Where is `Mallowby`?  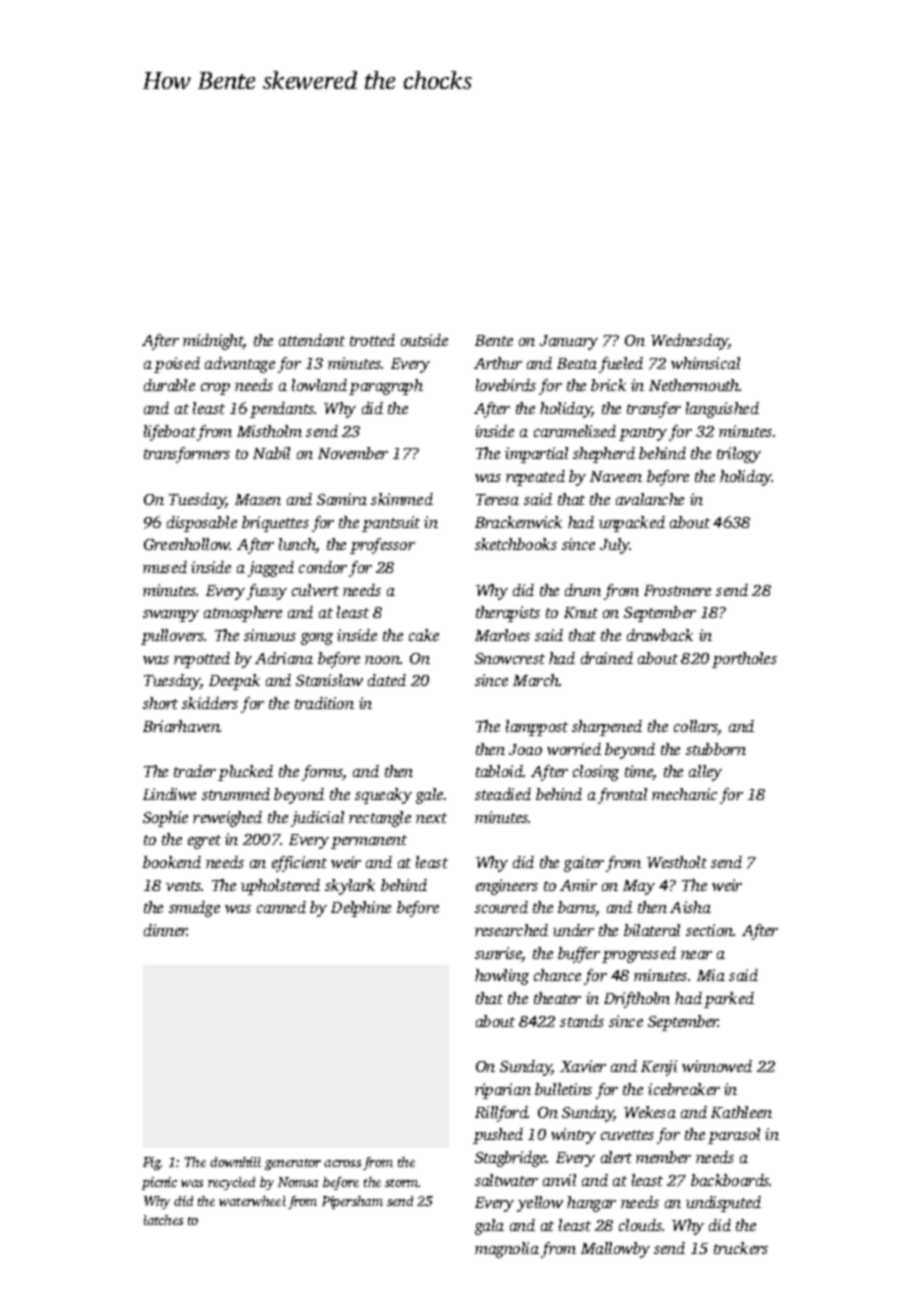
Mallowby is located at coordinates (615, 1250).
